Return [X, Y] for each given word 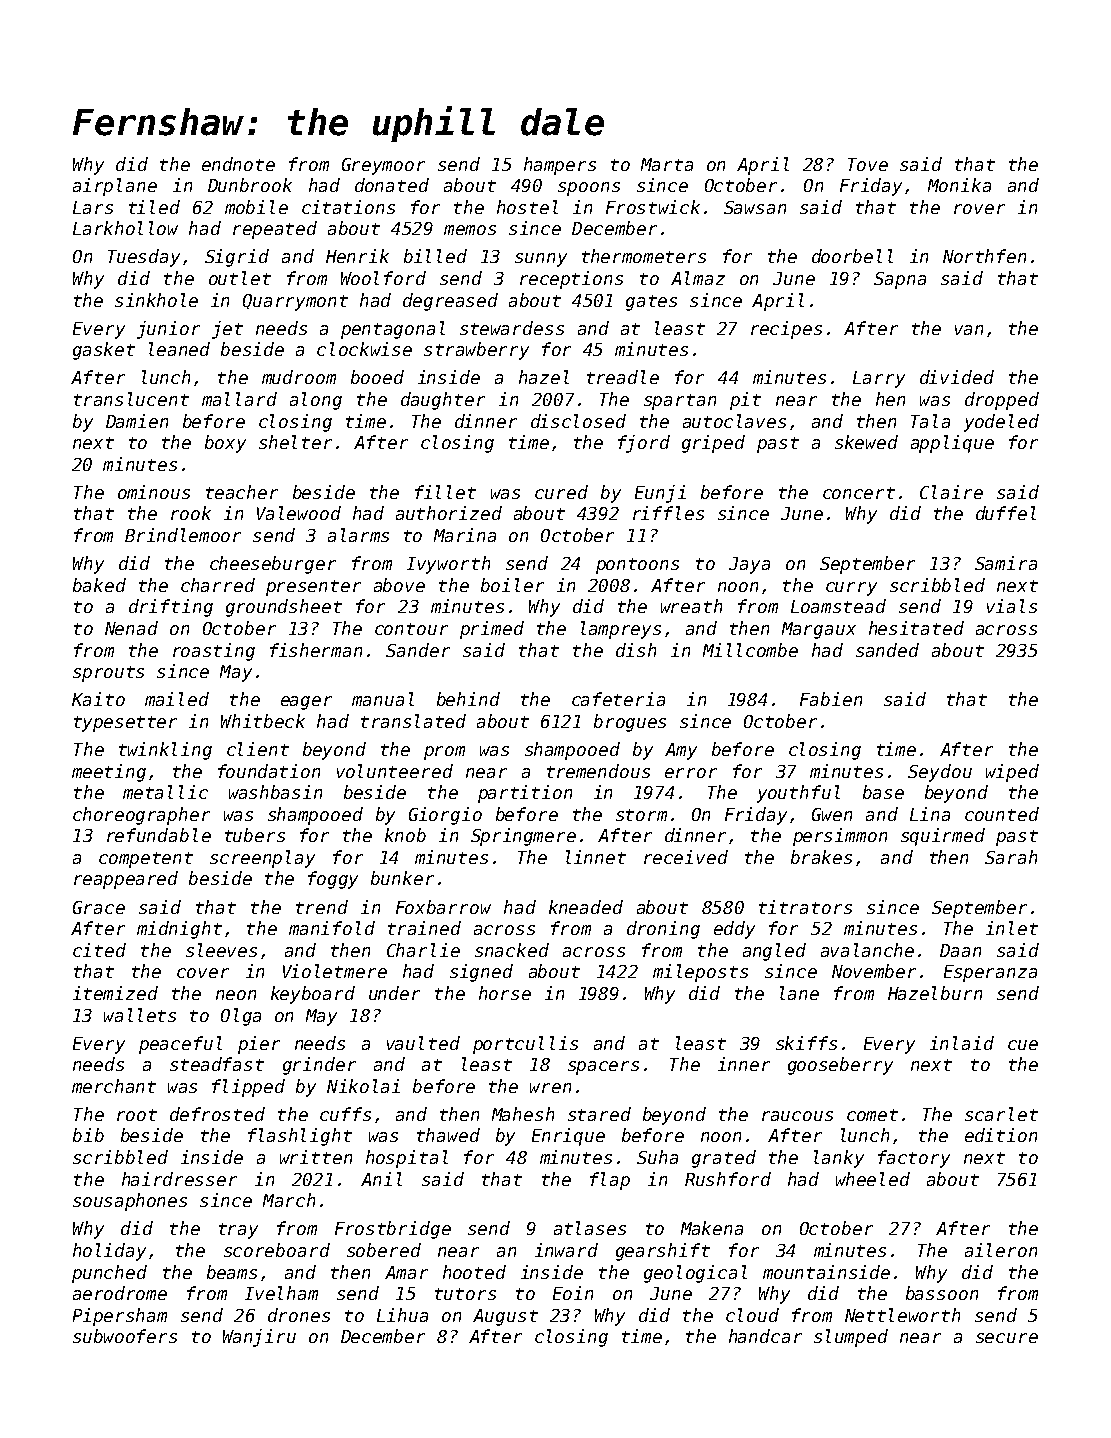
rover [979, 209]
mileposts [700, 973]
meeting [109, 773]
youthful [798, 794]
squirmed [943, 837]
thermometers [644, 256]
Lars [93, 207]
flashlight [300, 1137]
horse [505, 993]
